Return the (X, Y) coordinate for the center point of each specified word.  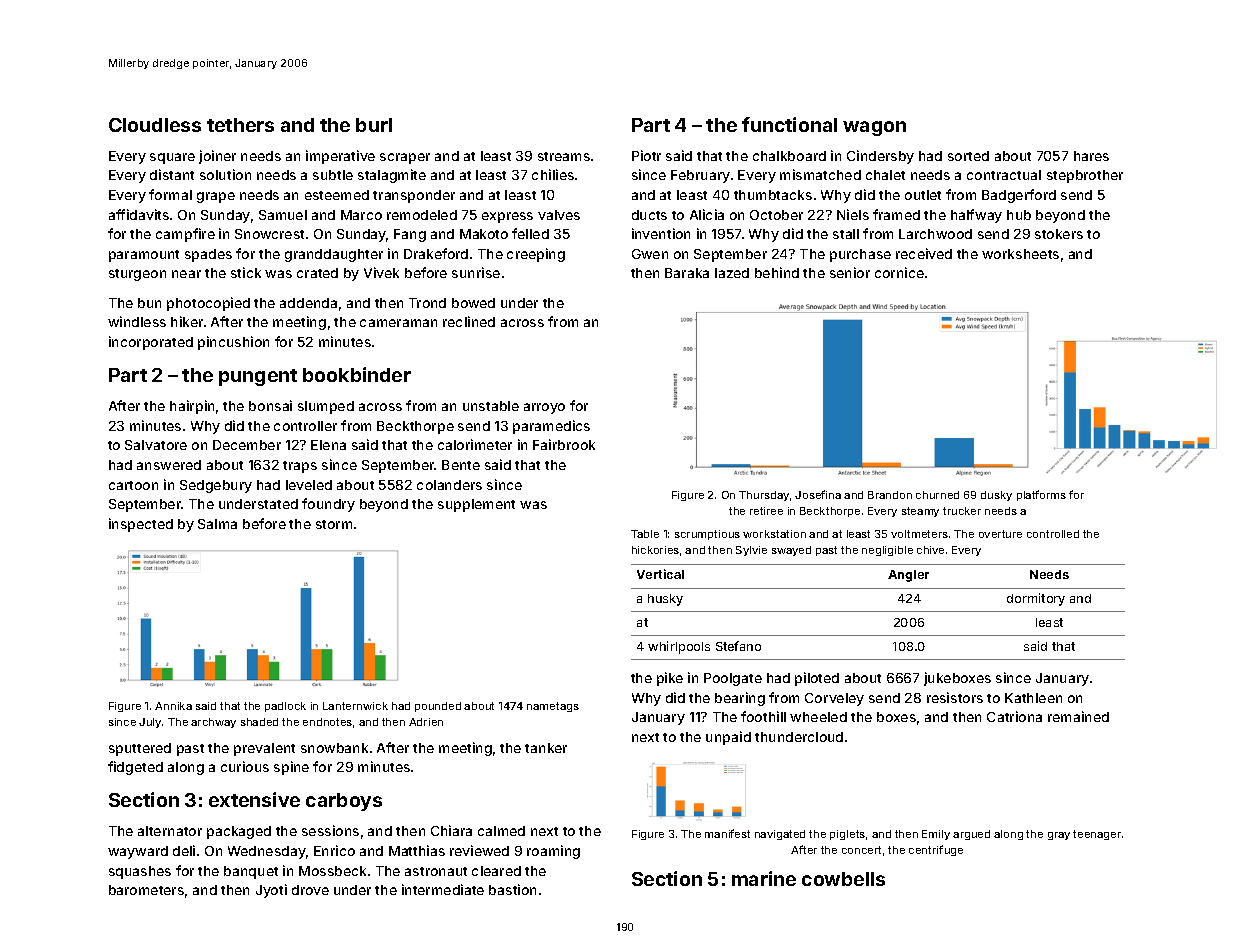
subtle (333, 175)
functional (789, 124)
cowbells (843, 879)
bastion (512, 889)
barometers (146, 890)
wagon (874, 128)
